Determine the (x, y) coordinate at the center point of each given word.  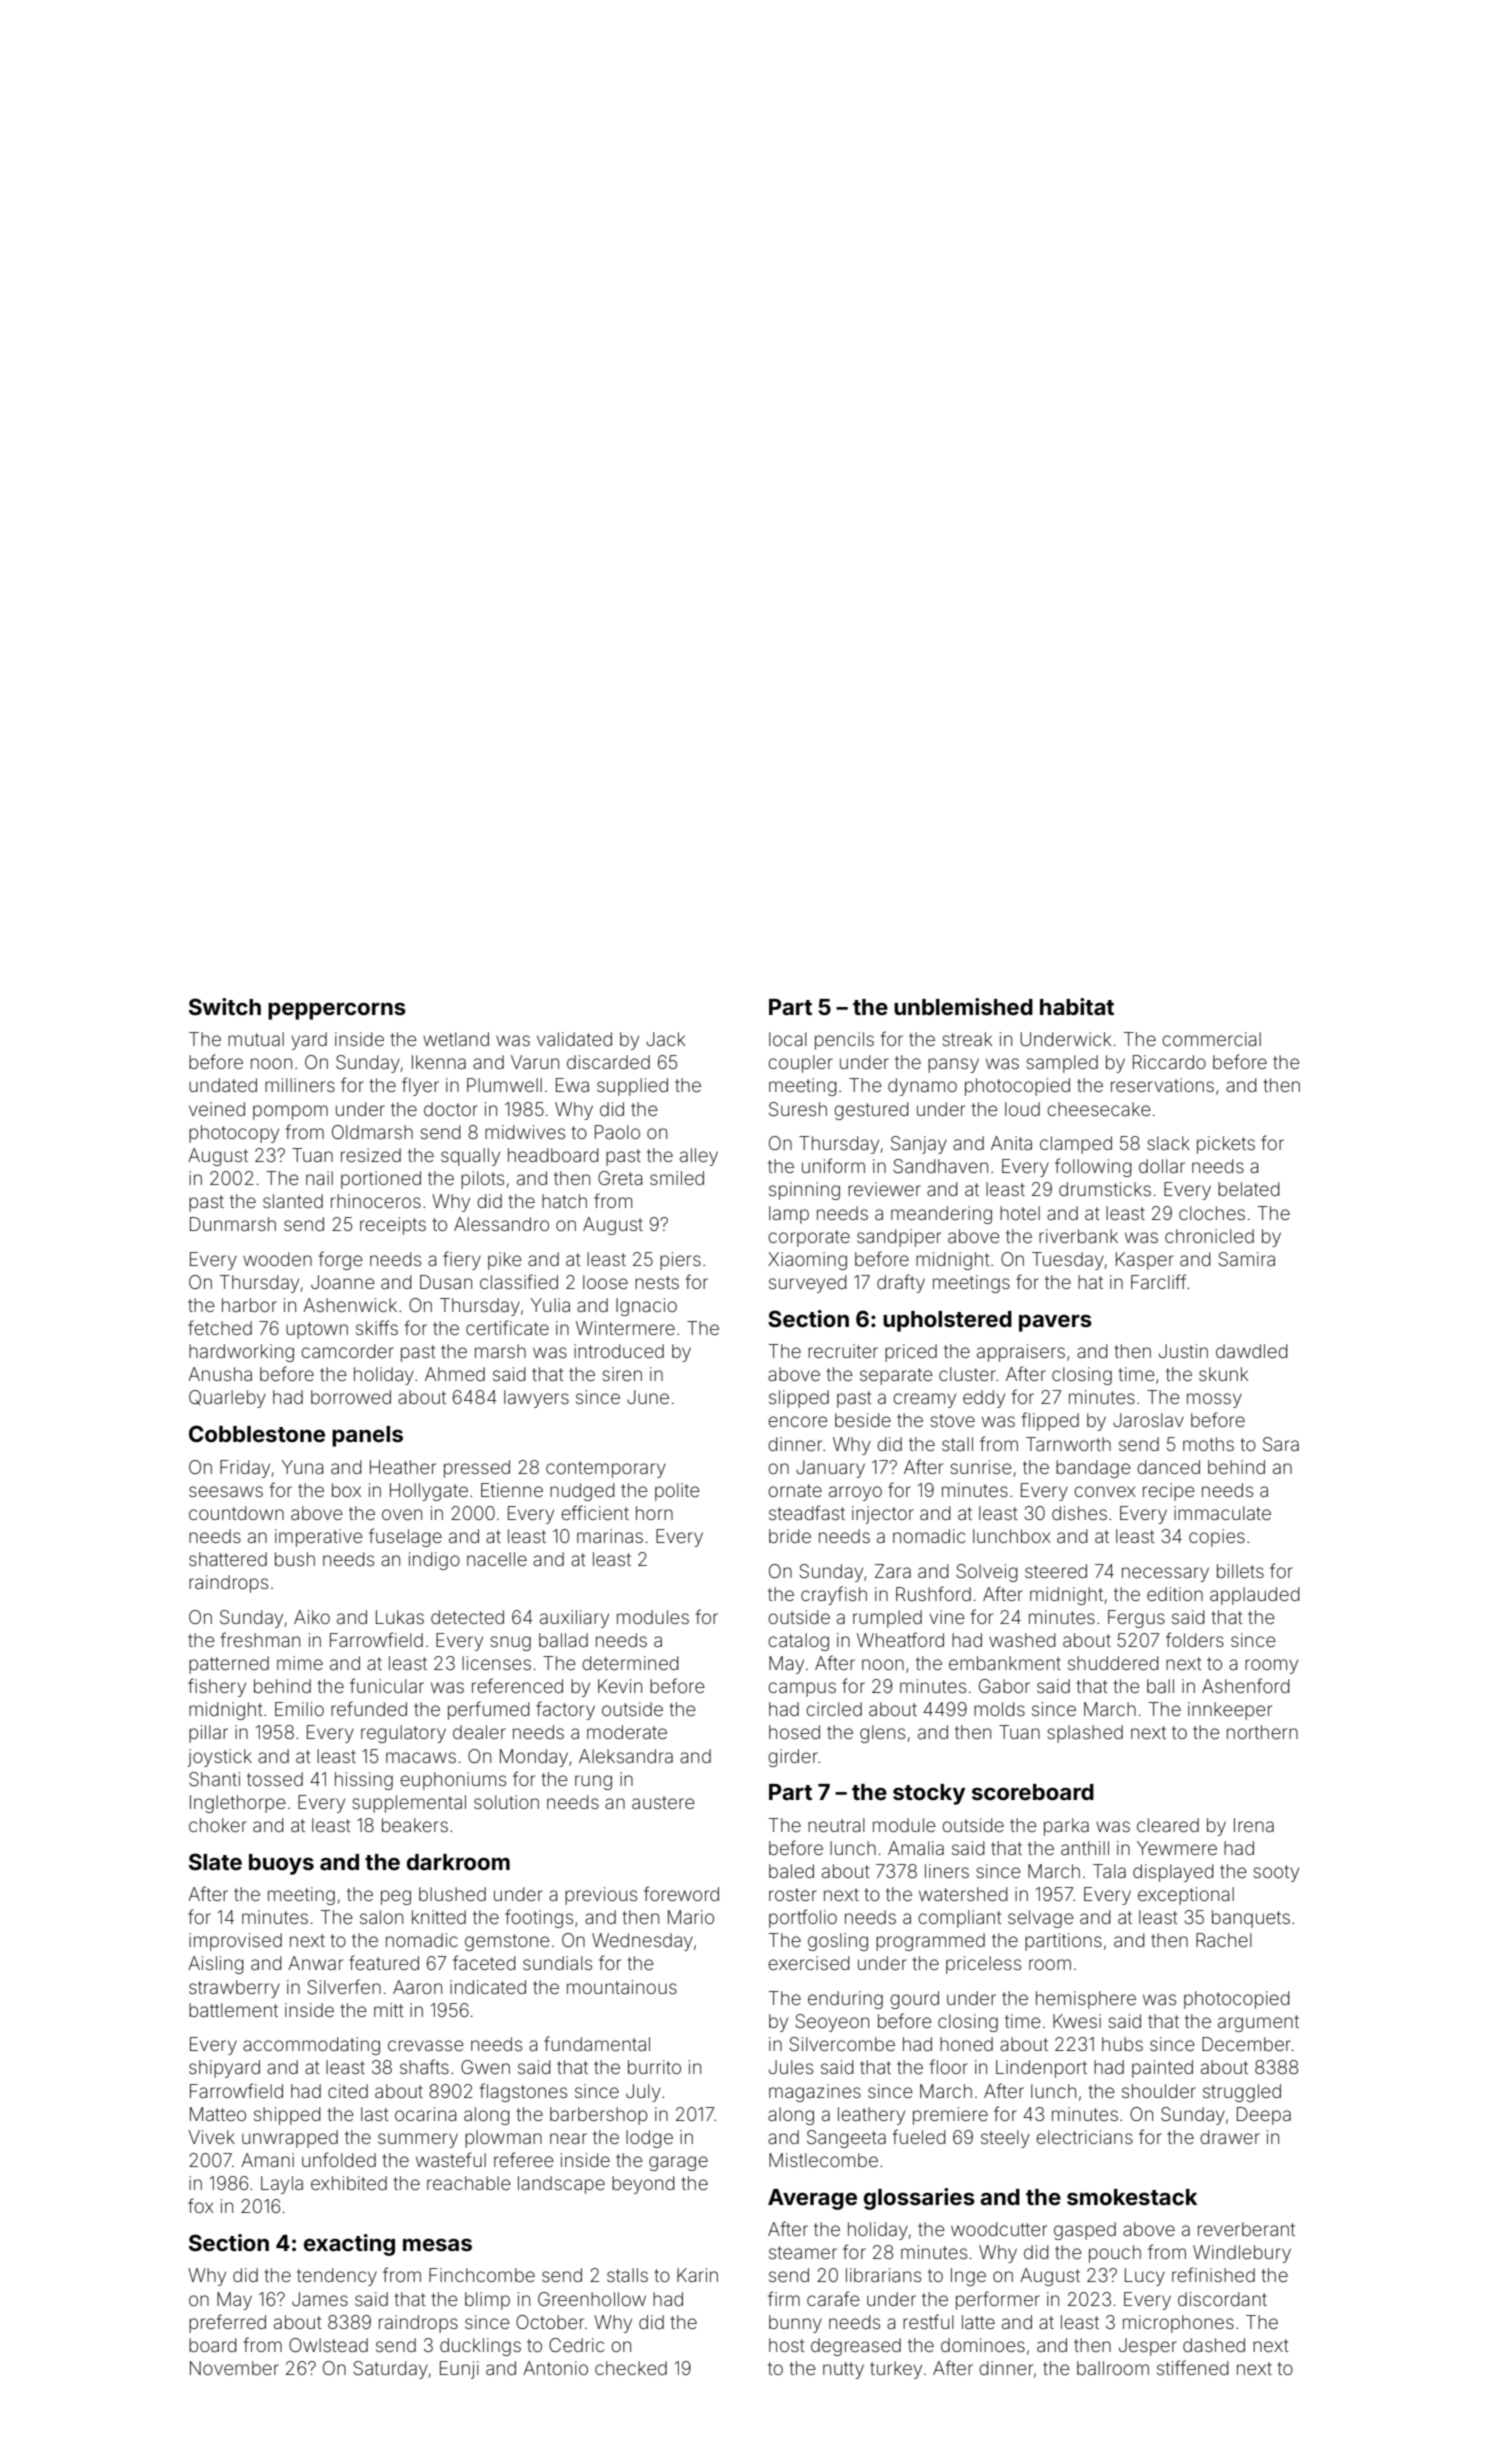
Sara (1281, 1444)
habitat (1077, 1006)
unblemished (963, 1006)
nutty (843, 2370)
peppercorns (337, 1011)
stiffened (1193, 2367)
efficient (595, 1512)
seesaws (226, 1491)
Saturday (390, 2370)
